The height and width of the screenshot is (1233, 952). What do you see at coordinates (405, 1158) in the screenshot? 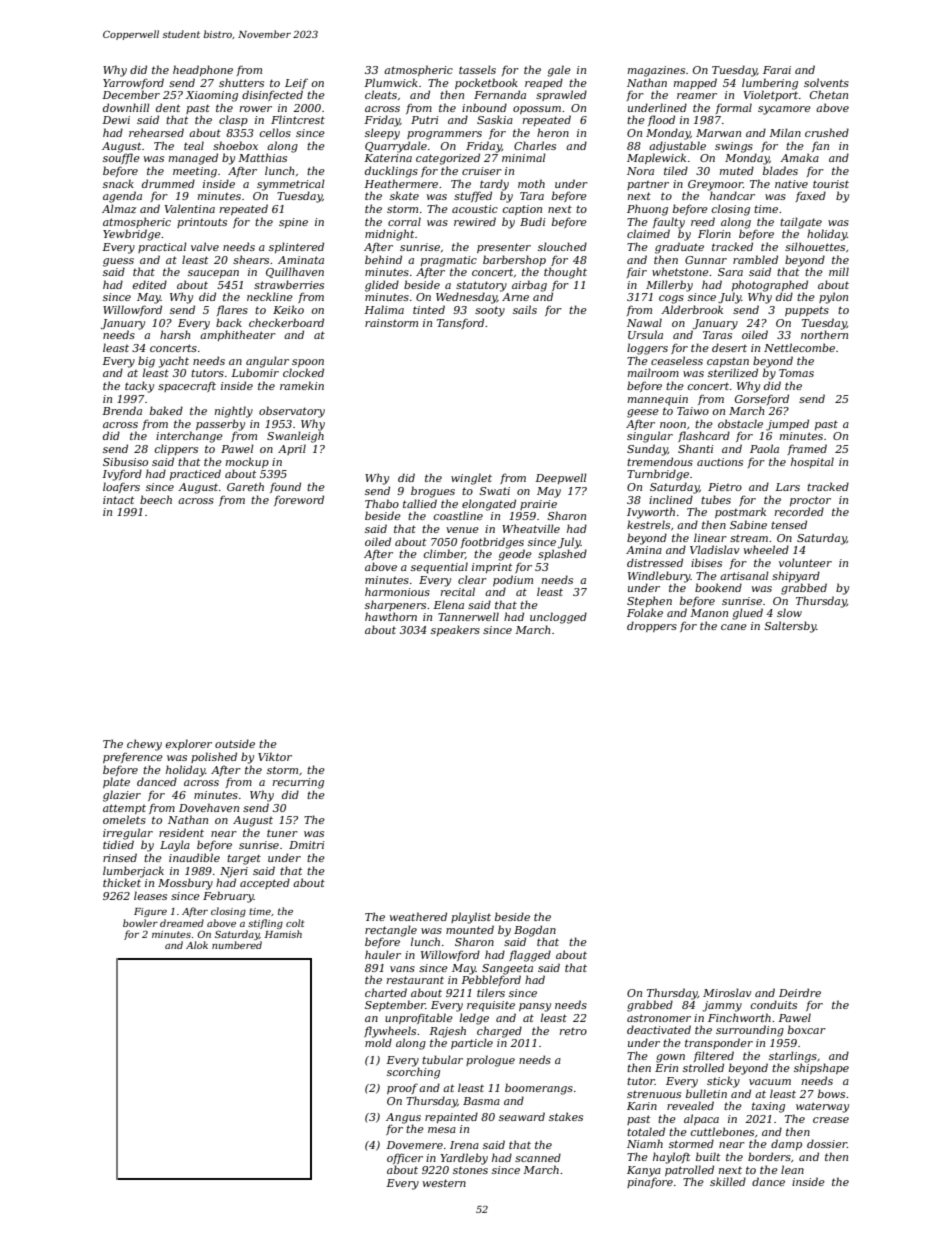
I see `officer` at bounding box center [405, 1158].
